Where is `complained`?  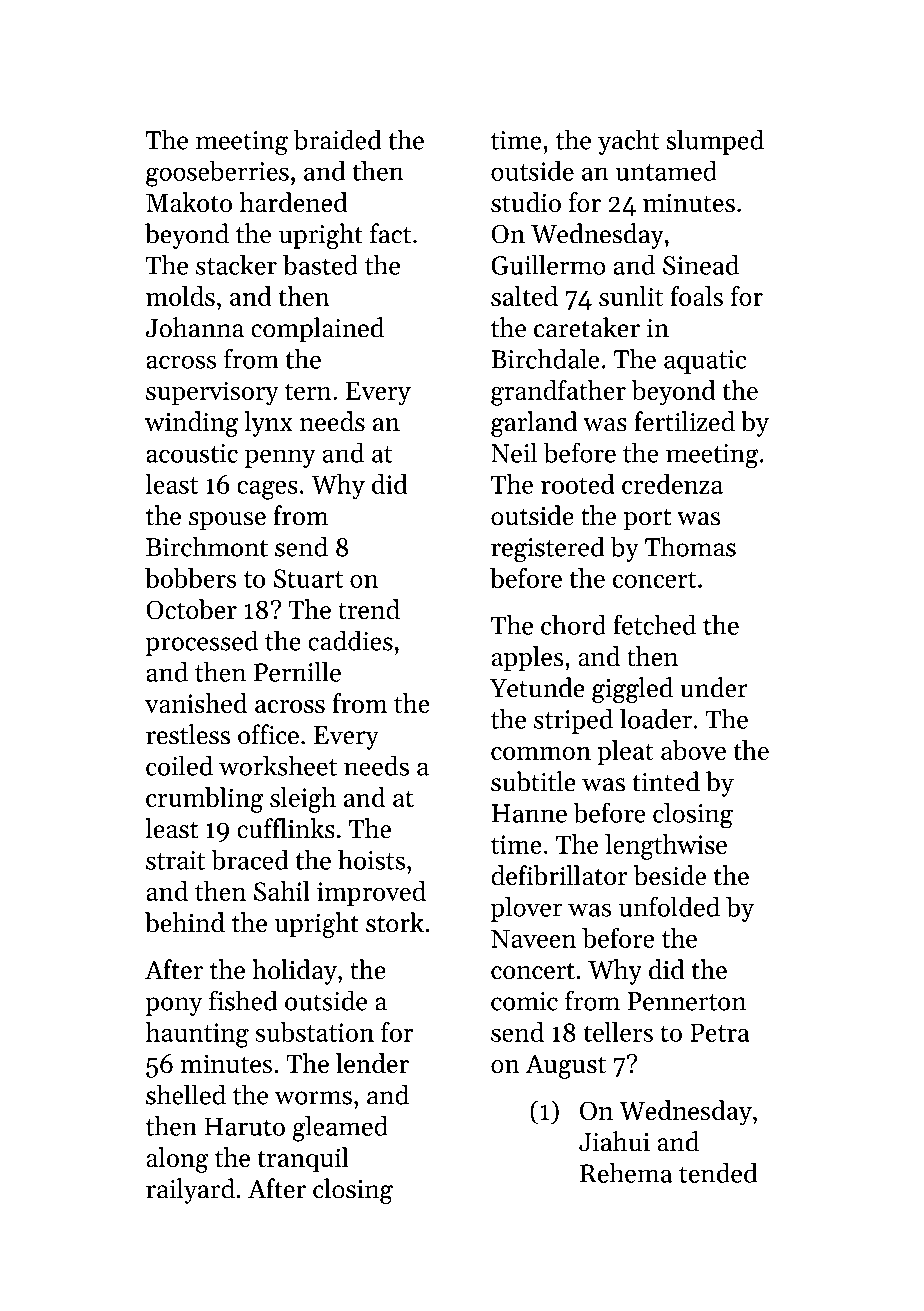
complained is located at coordinates (317, 330).
